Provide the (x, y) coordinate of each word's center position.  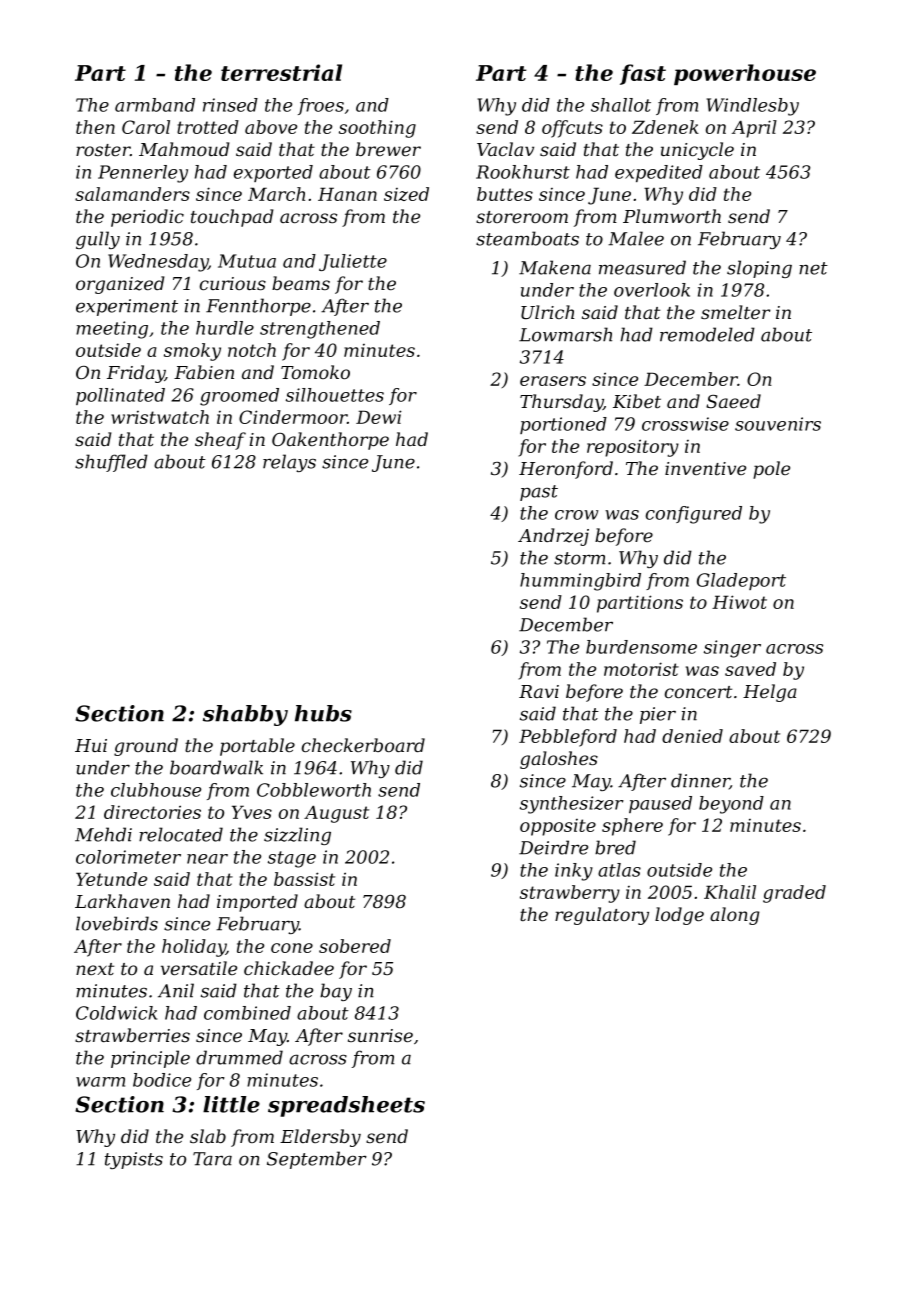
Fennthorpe (258, 307)
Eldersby (320, 1138)
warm (100, 1082)
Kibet (637, 401)
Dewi (379, 417)
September (317, 1160)
